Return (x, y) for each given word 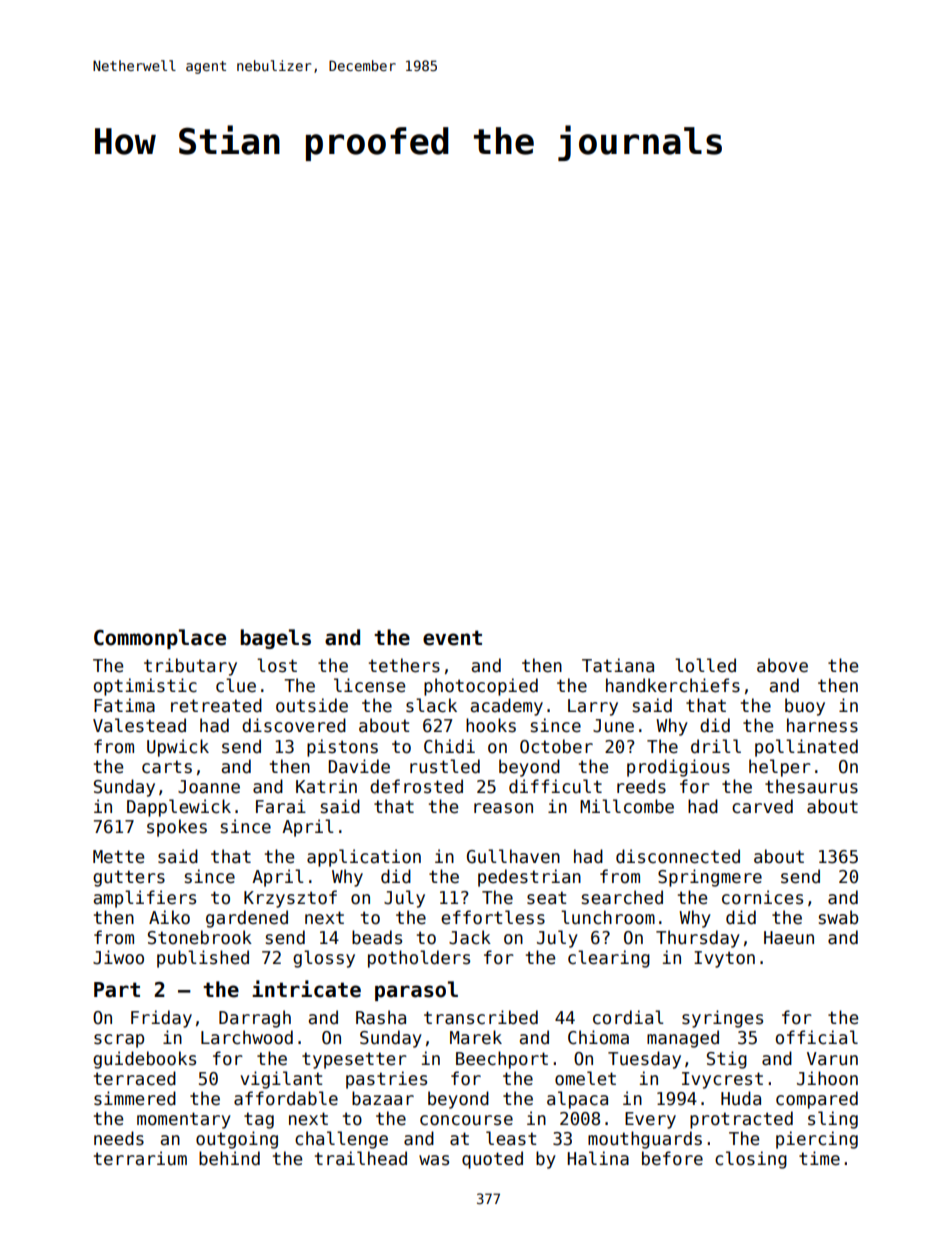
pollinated (806, 748)
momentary (184, 1120)
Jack (470, 937)
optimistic (145, 687)
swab (838, 917)
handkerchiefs (673, 685)
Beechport (502, 1060)
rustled (445, 766)
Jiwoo (118, 957)
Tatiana (618, 665)
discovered (294, 725)
